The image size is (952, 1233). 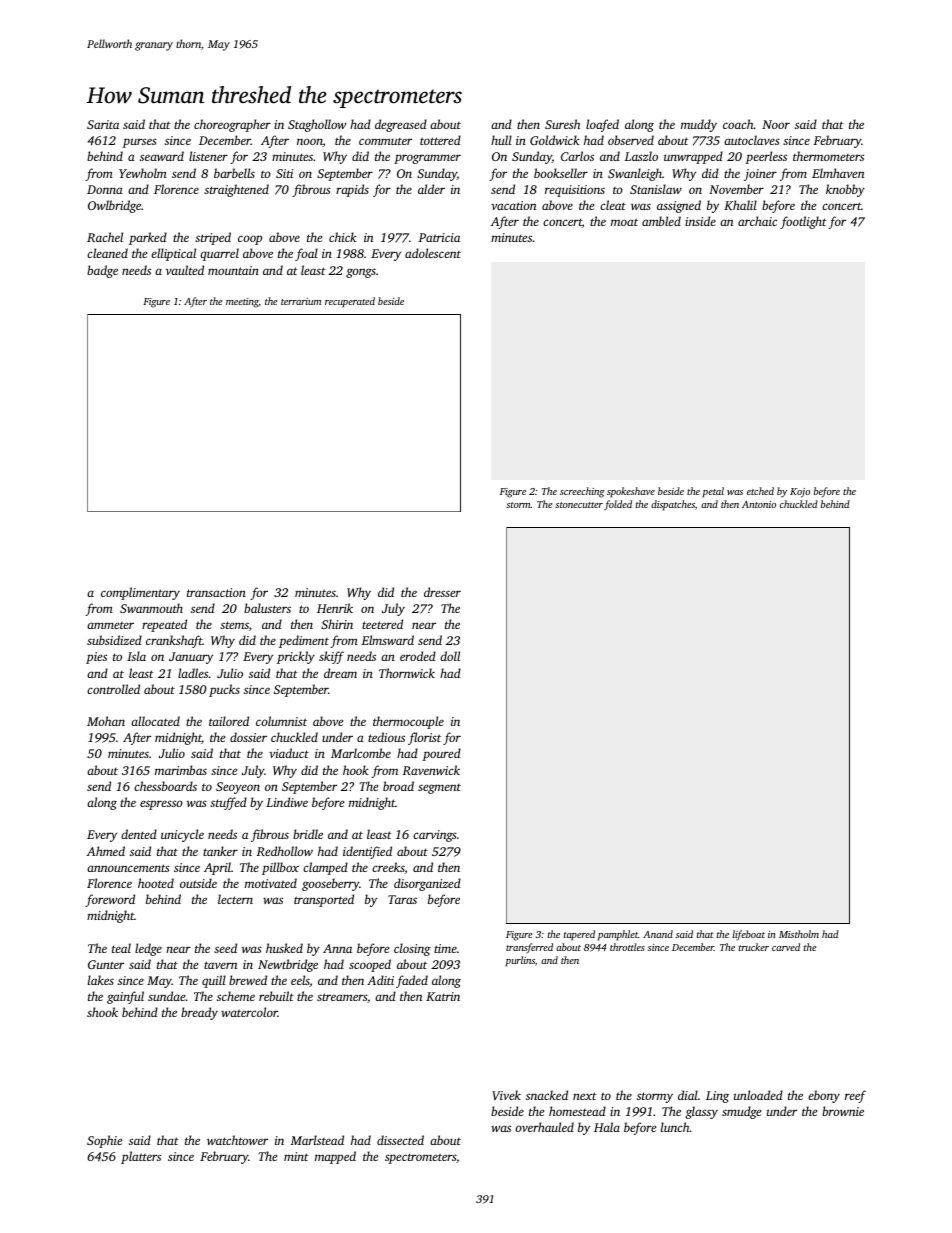 What do you see at coordinates (855, 1096) in the image?
I see `reef` at bounding box center [855, 1096].
